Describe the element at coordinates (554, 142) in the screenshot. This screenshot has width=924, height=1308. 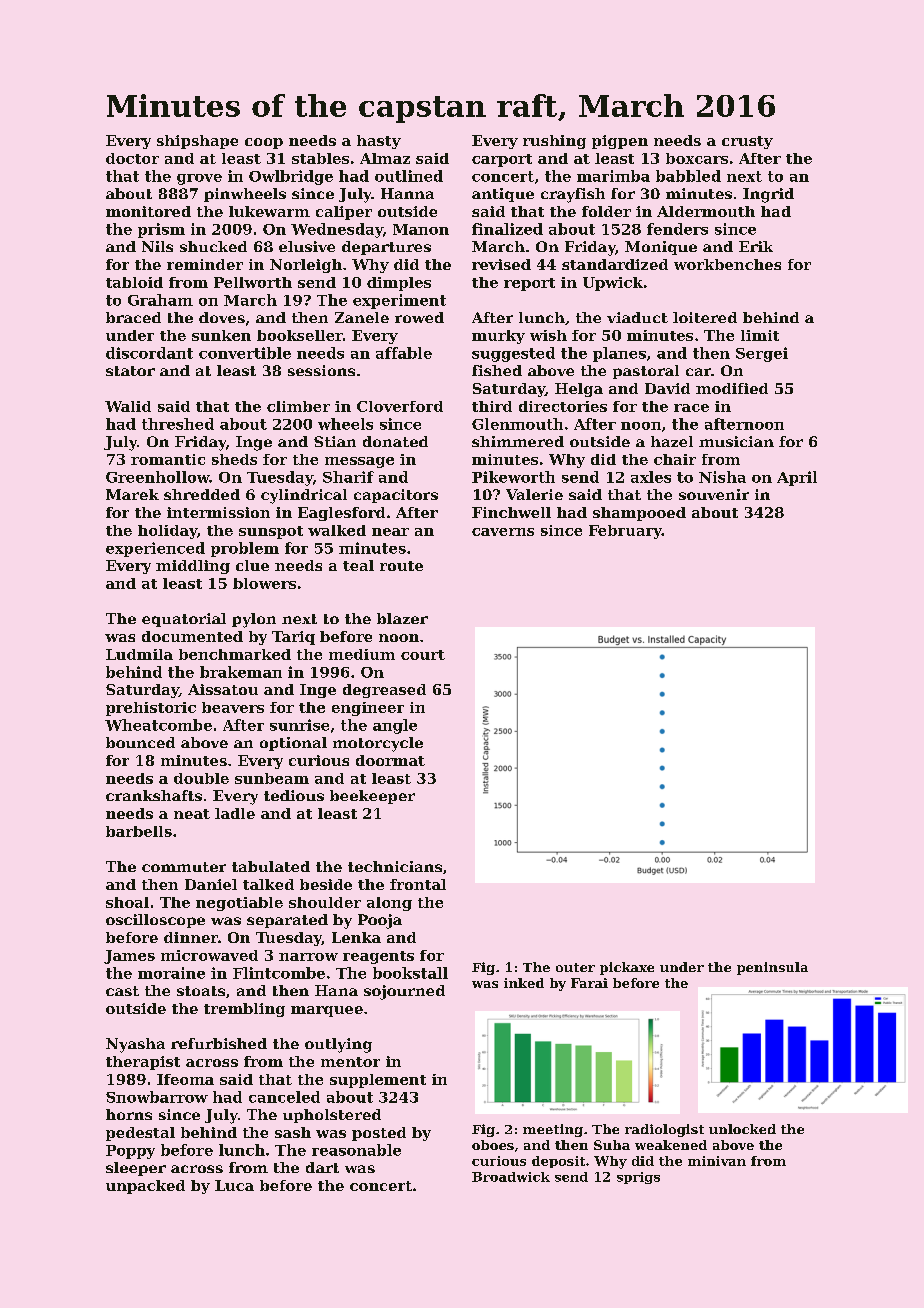
I see `rushing` at that location.
